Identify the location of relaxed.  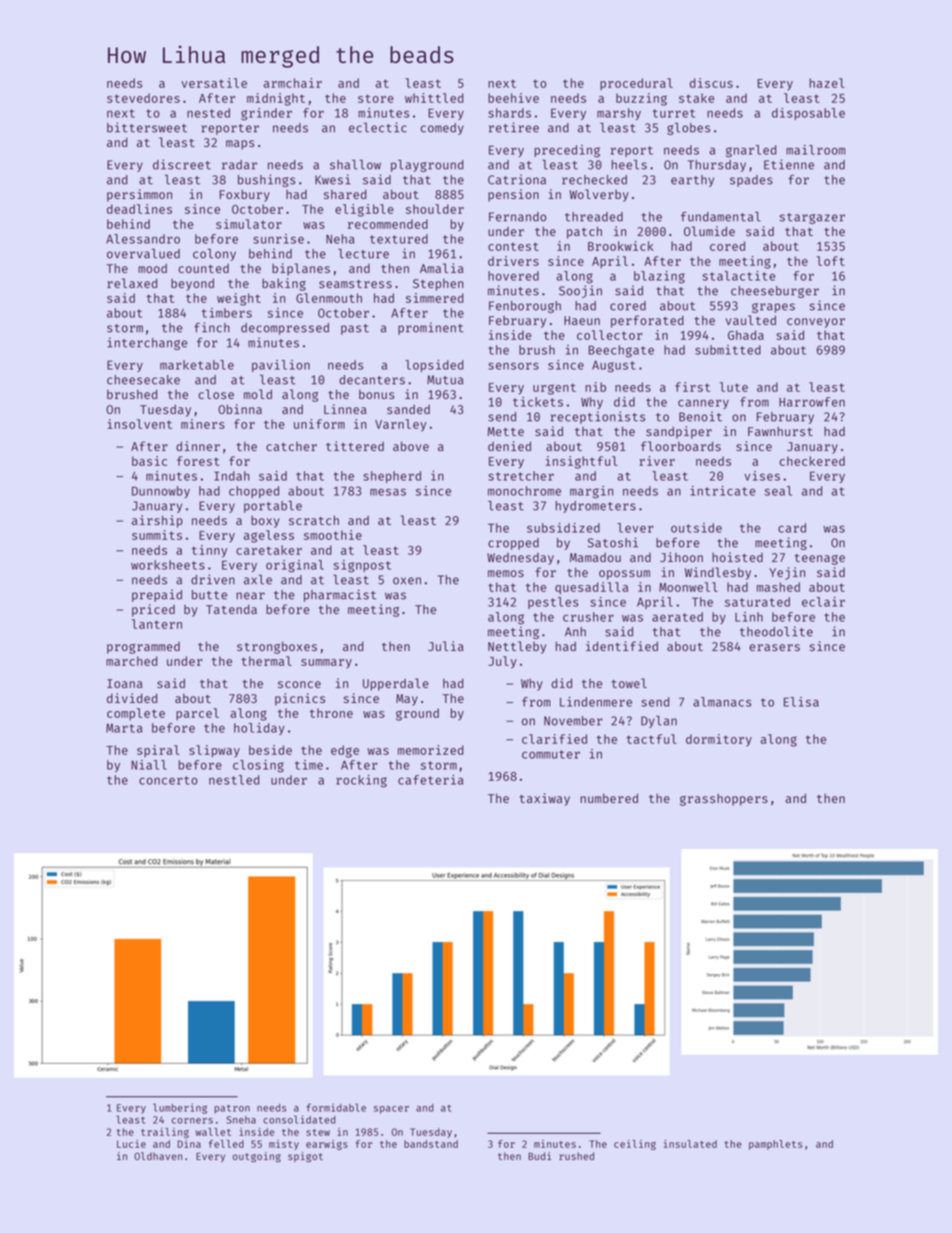
(132, 283).
